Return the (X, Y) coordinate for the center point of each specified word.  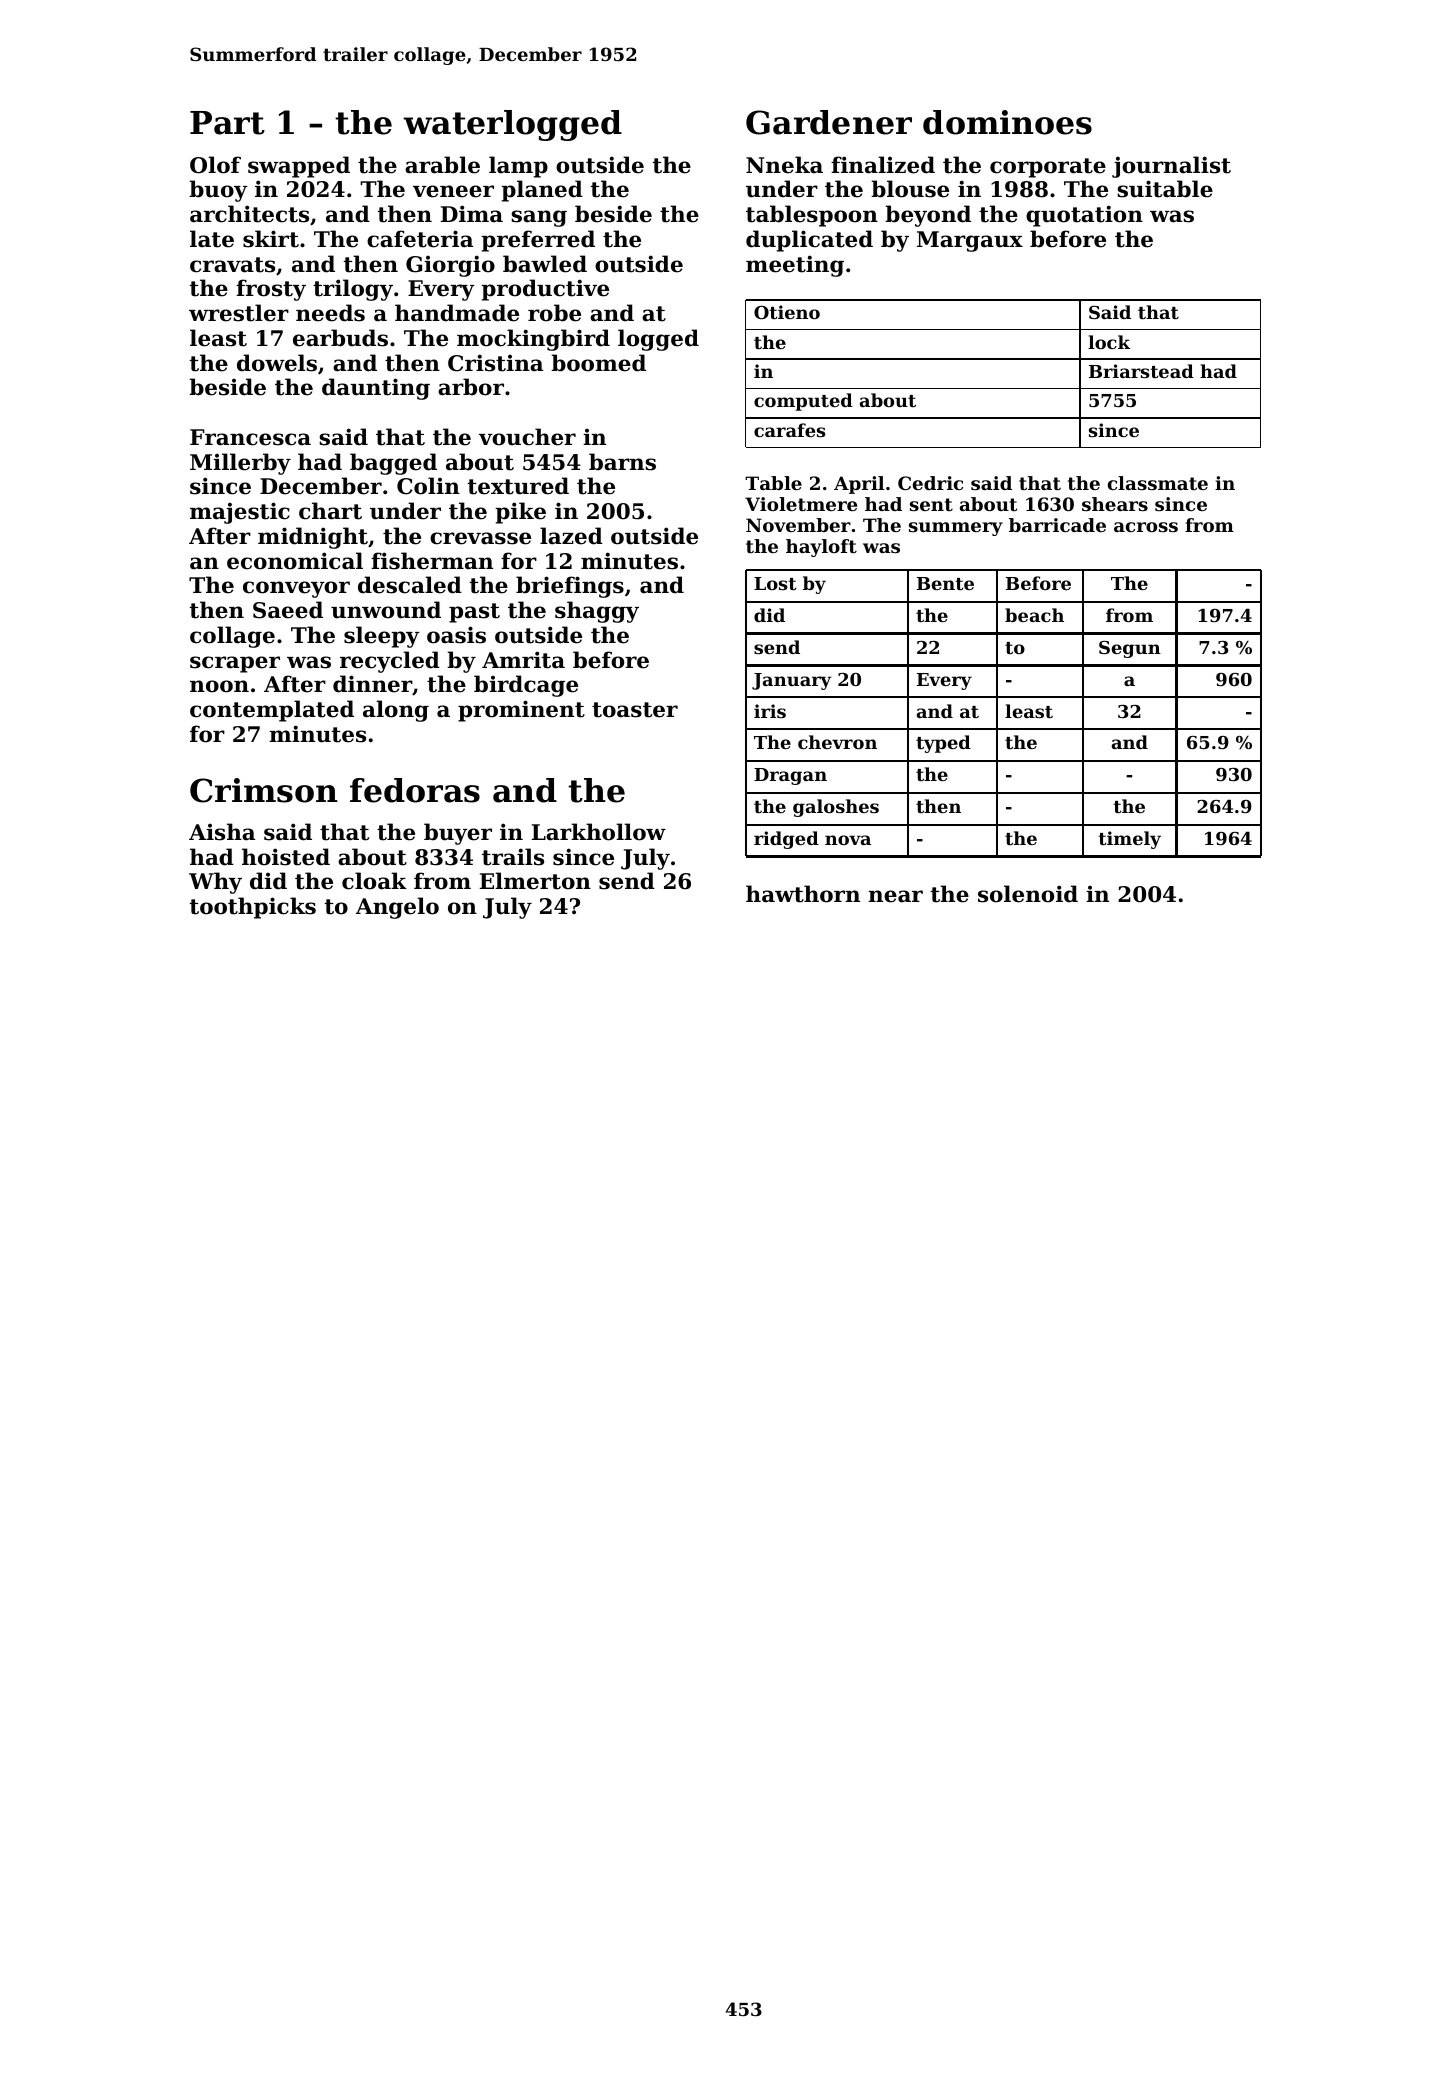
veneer (453, 191)
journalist (1171, 167)
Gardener (829, 122)
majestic (240, 513)
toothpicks (253, 908)
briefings (570, 587)
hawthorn (803, 894)
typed (943, 744)
